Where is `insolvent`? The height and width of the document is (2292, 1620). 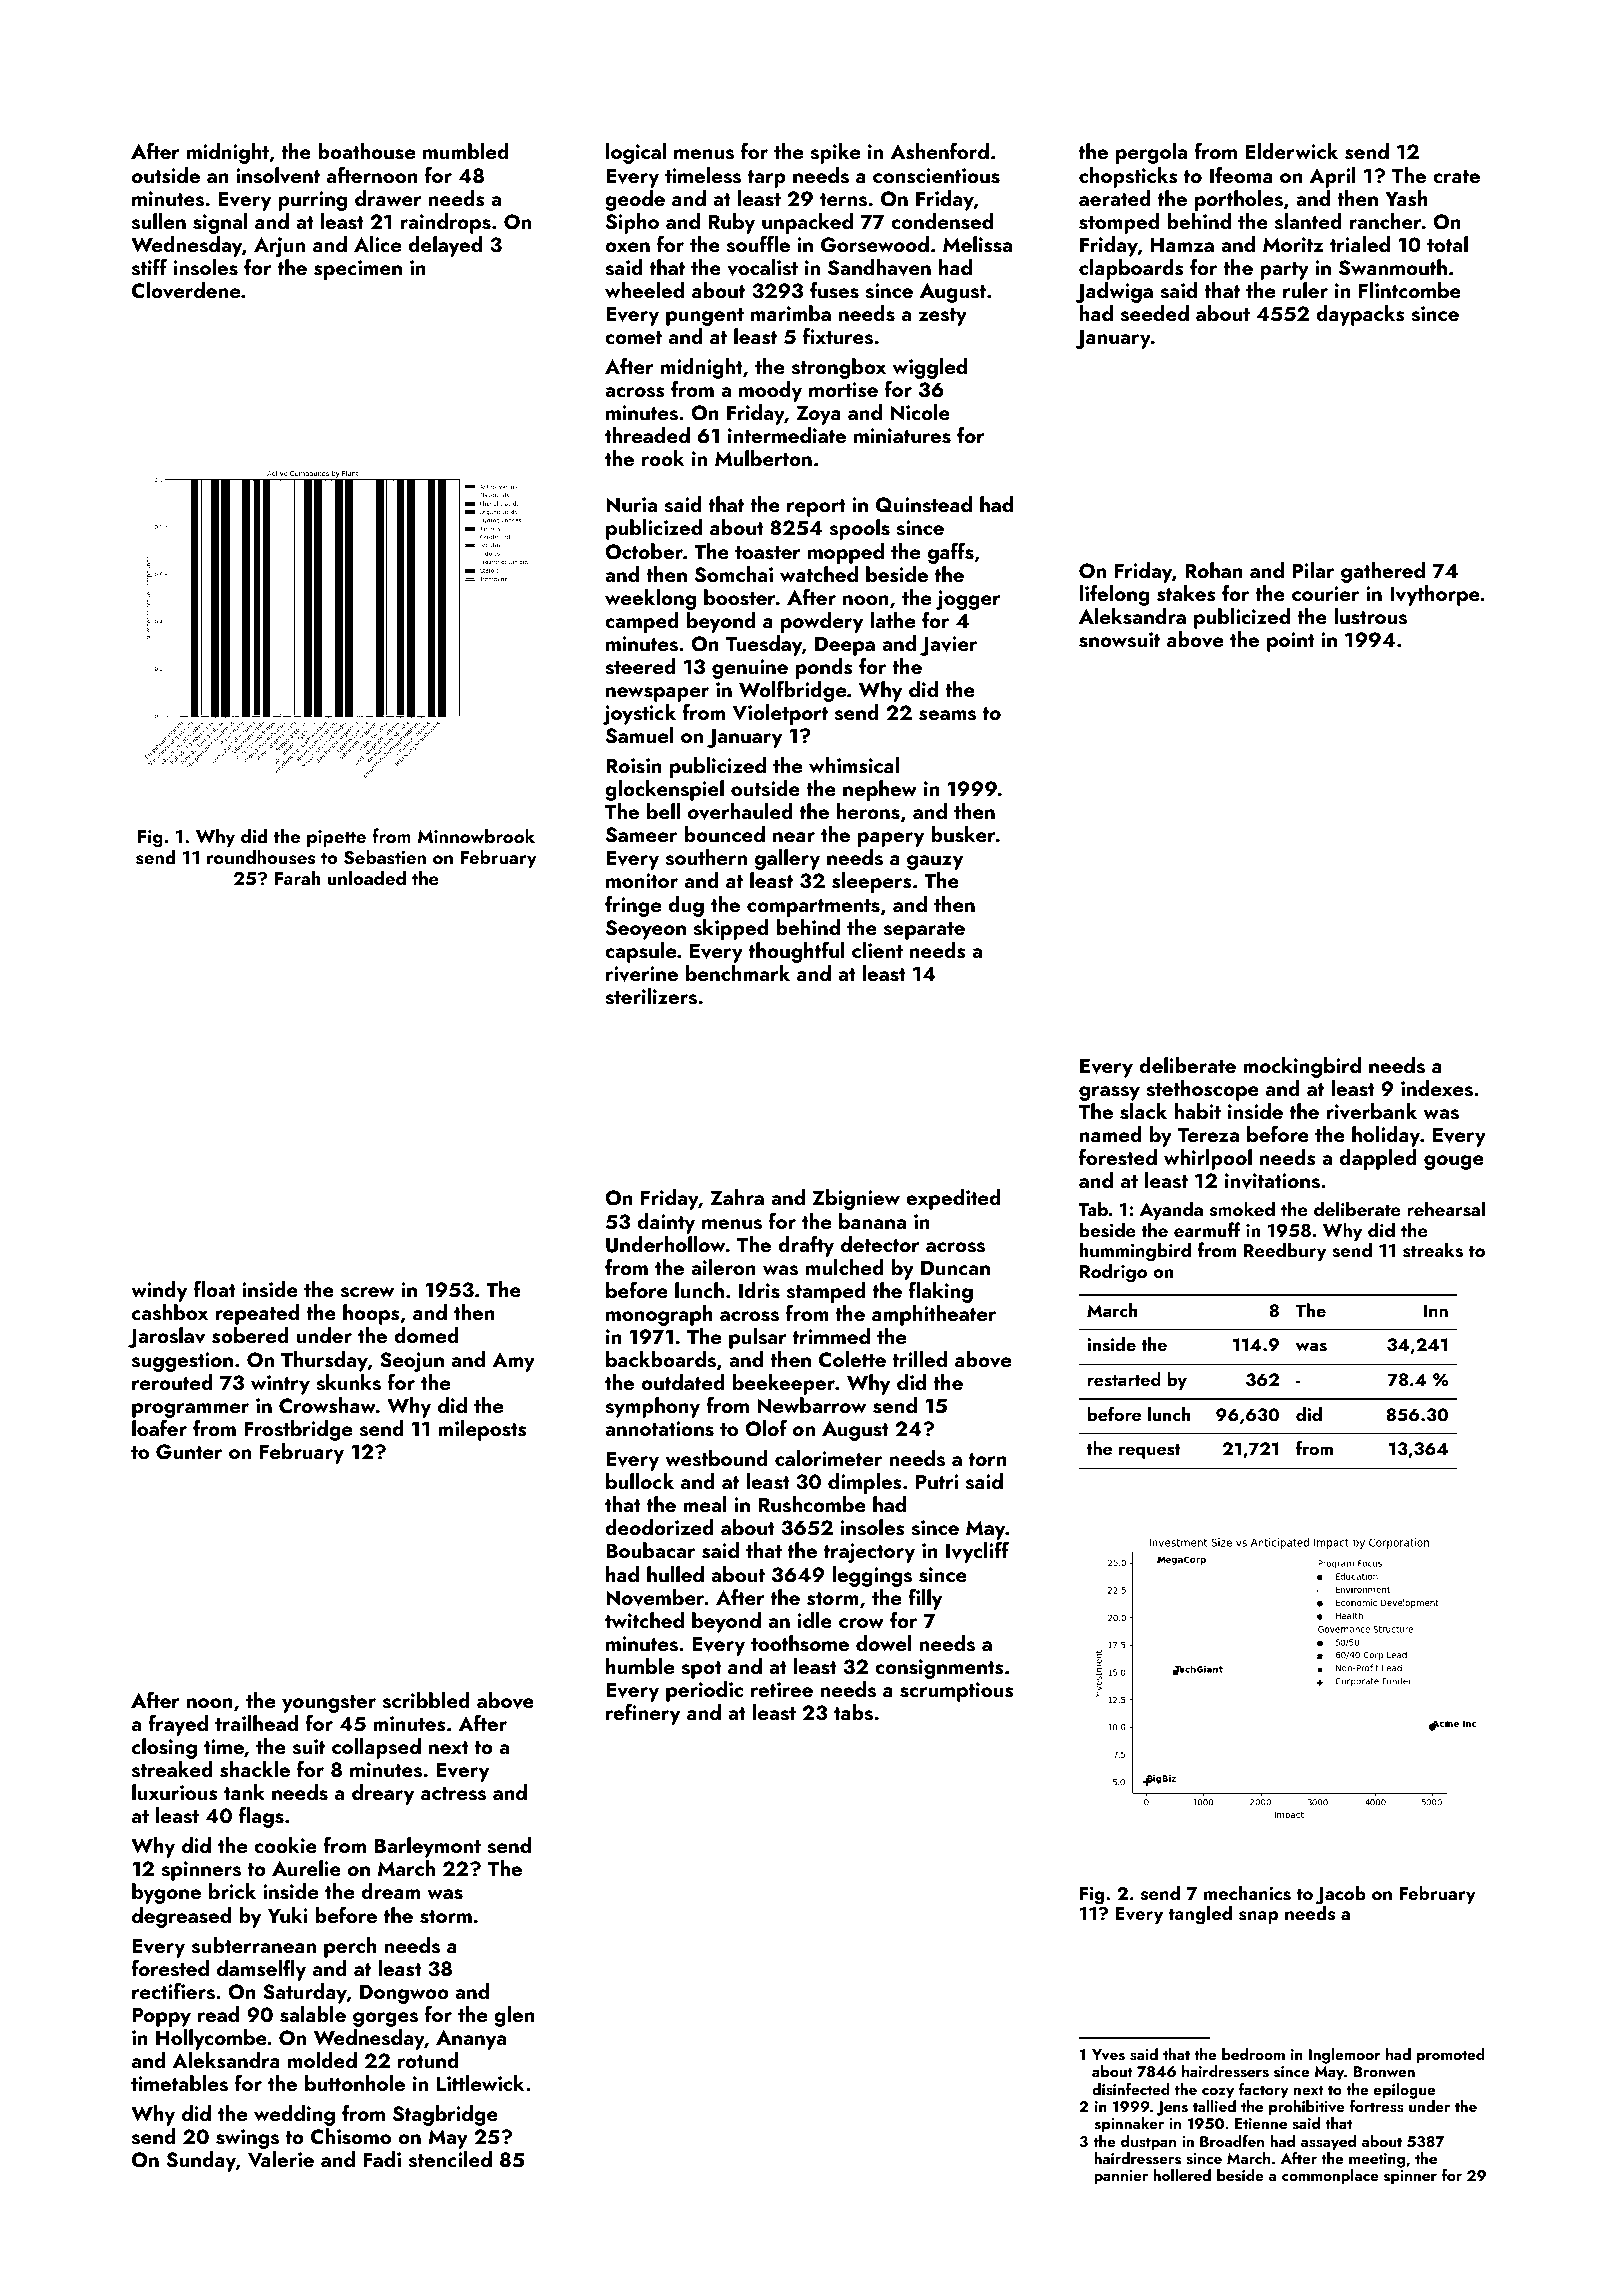
insolvent is located at coordinates (278, 175).
